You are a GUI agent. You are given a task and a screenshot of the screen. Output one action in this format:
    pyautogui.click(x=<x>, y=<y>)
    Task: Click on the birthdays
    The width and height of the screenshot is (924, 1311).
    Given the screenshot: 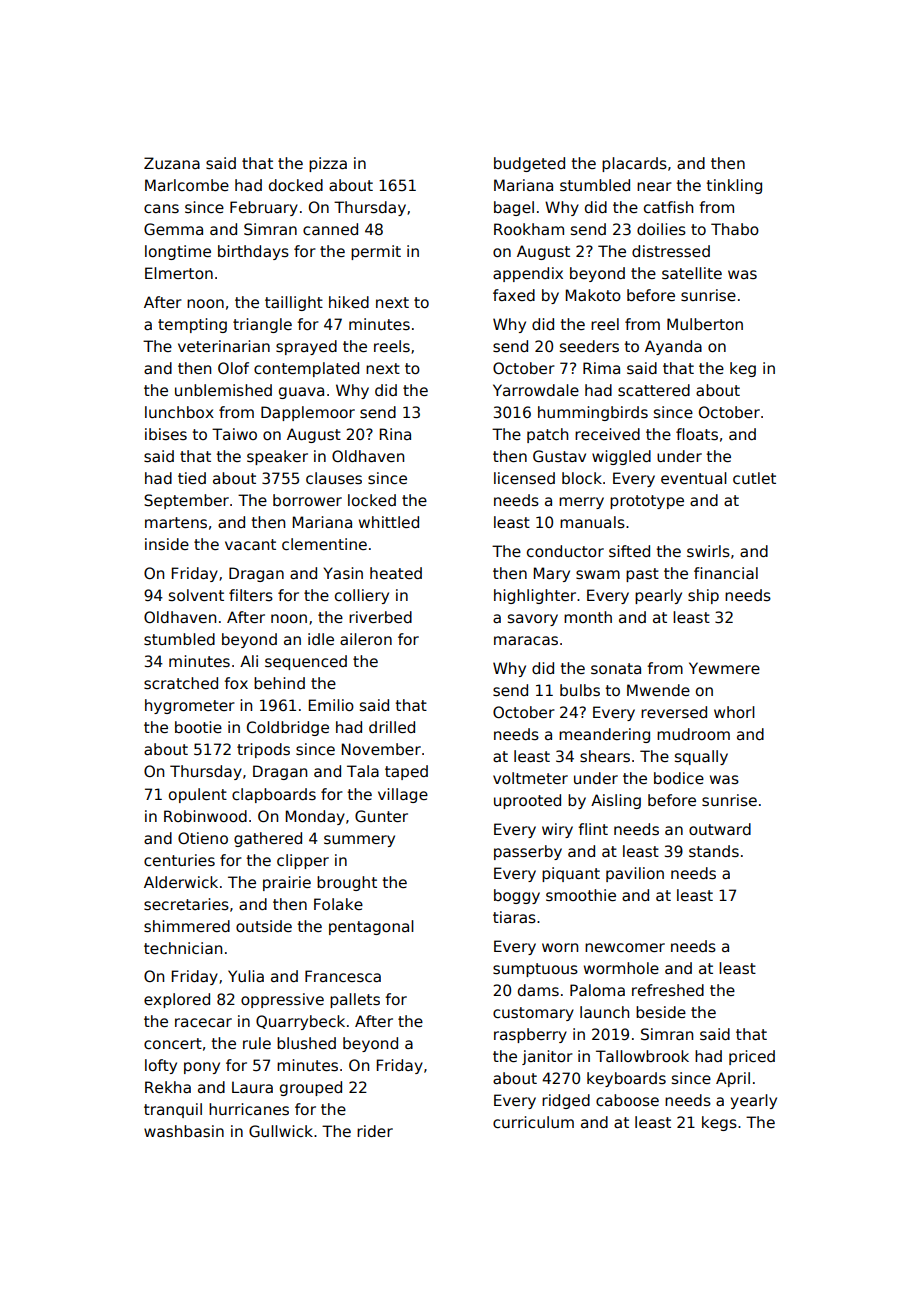 What is the action you would take?
    pyautogui.click(x=253, y=252)
